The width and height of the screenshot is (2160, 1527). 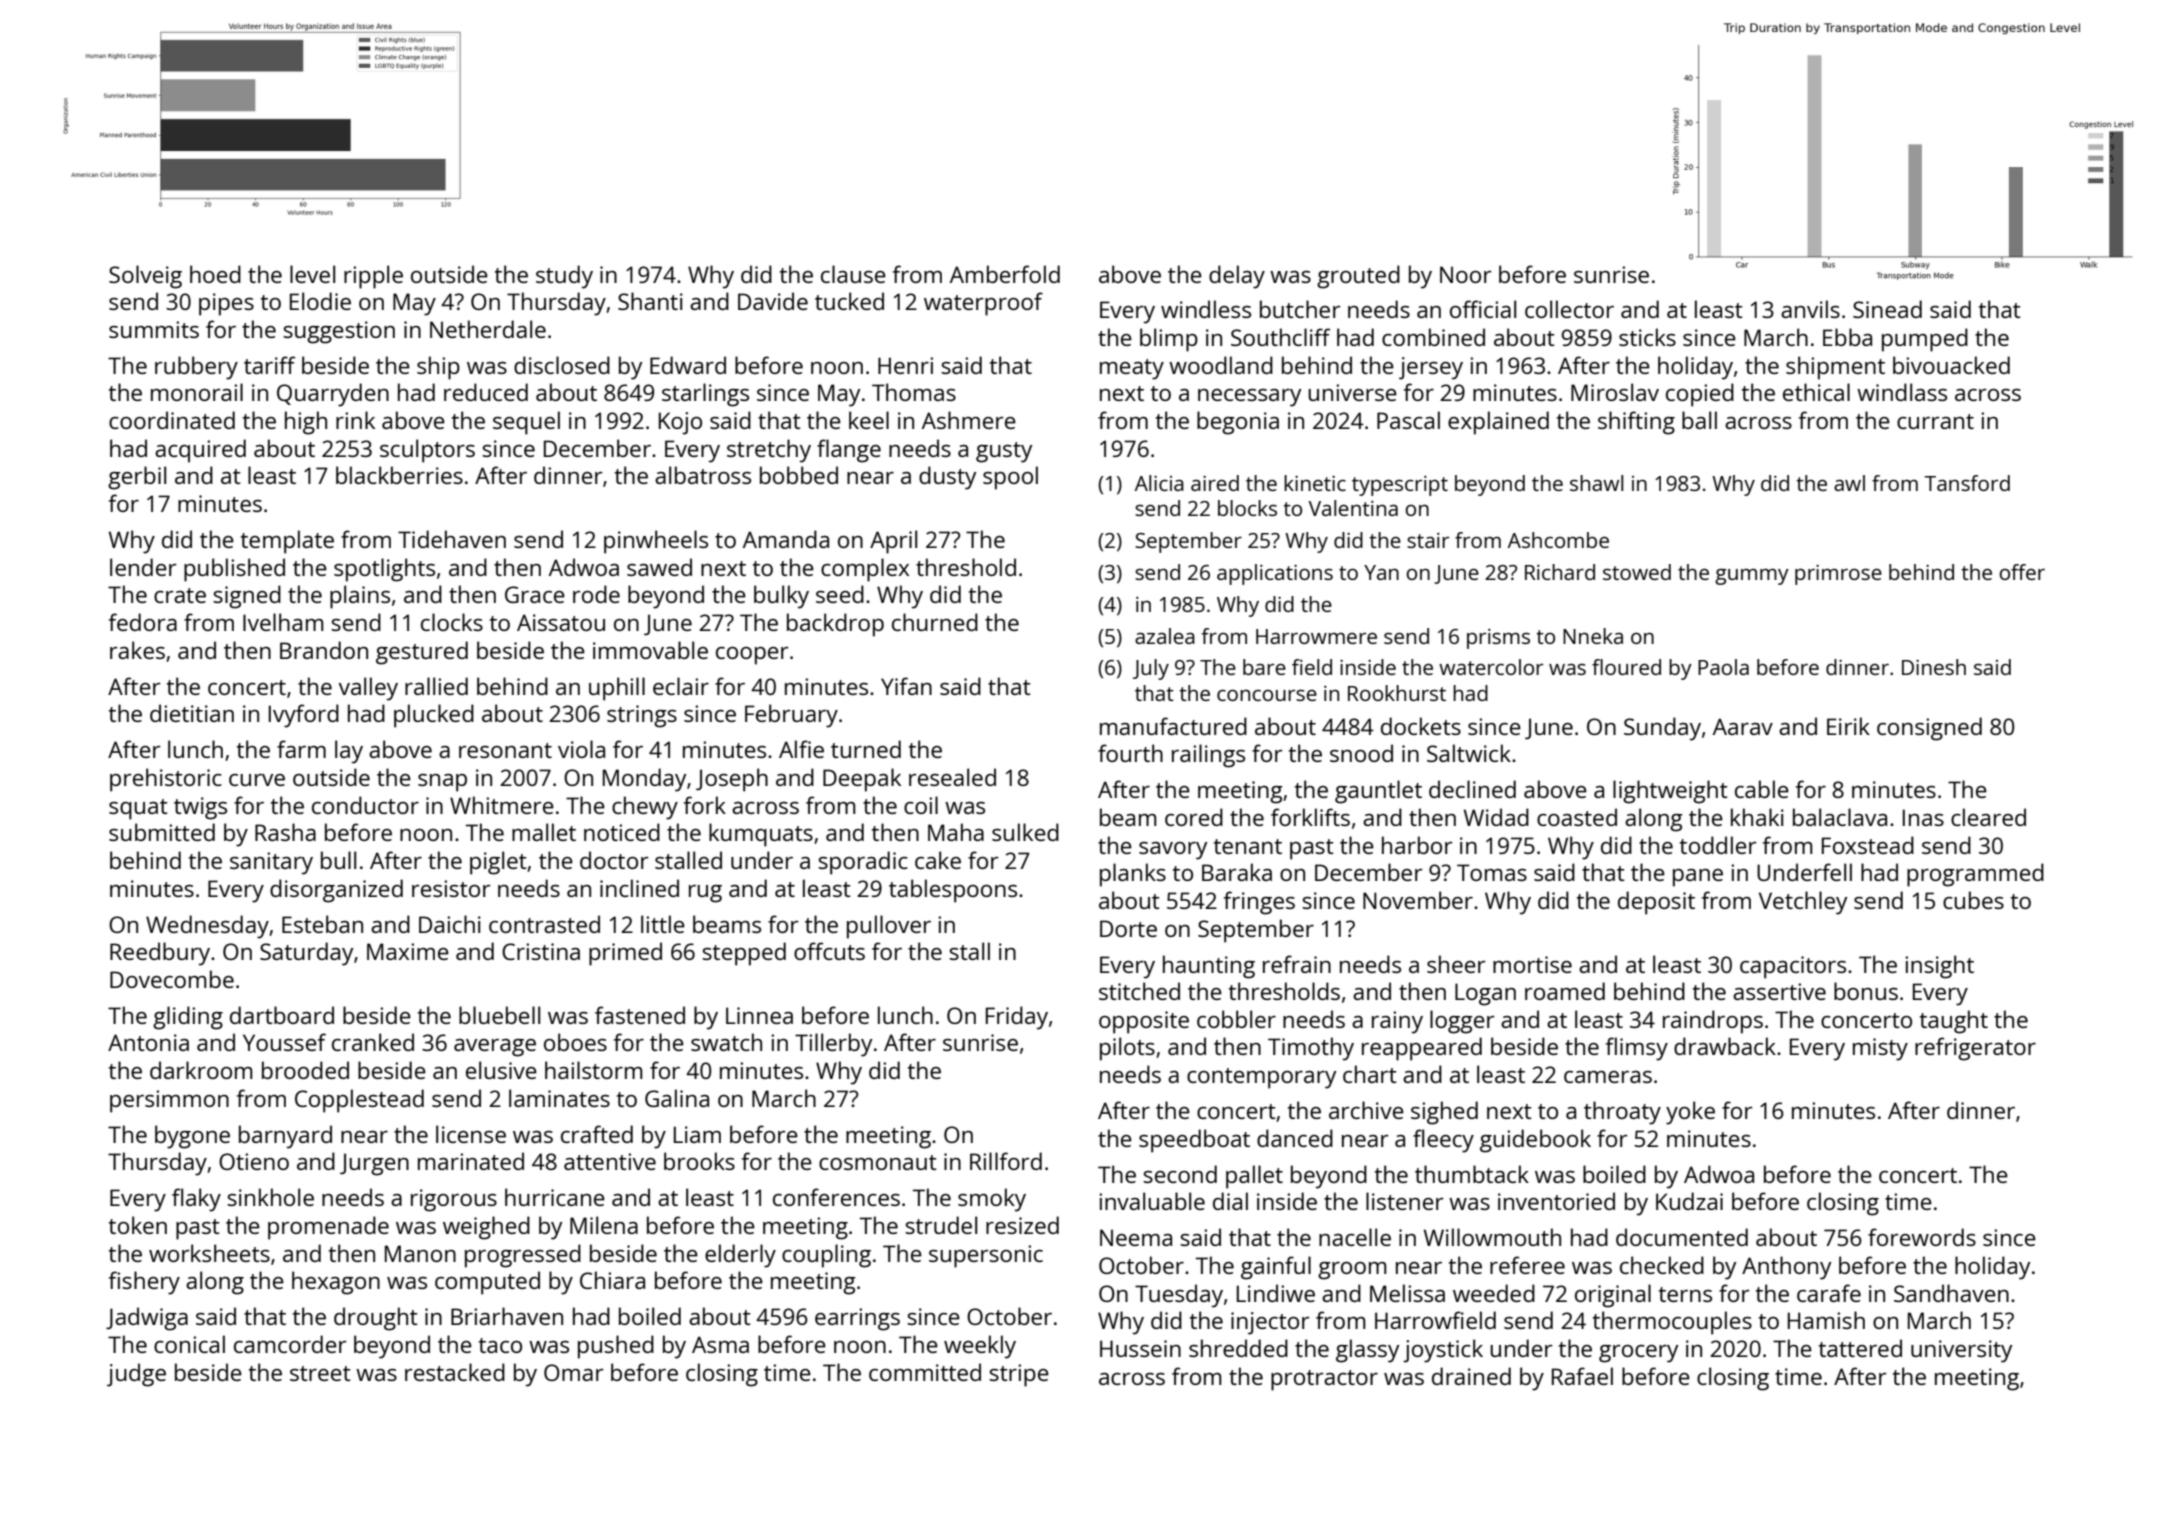 What do you see at coordinates (1324, 1380) in the screenshot?
I see `protractor` at bounding box center [1324, 1380].
